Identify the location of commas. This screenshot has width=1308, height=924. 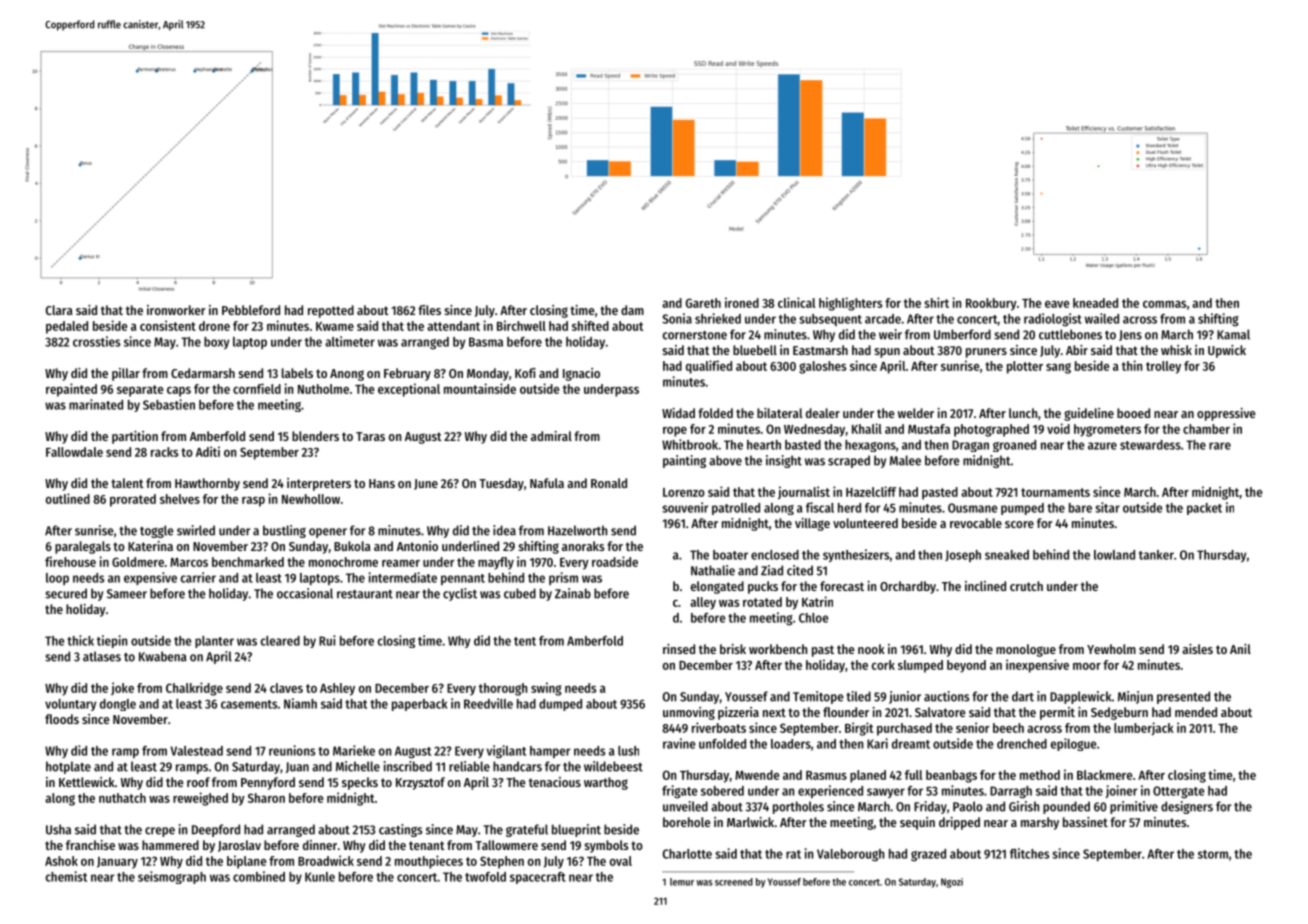
(1164, 304).
